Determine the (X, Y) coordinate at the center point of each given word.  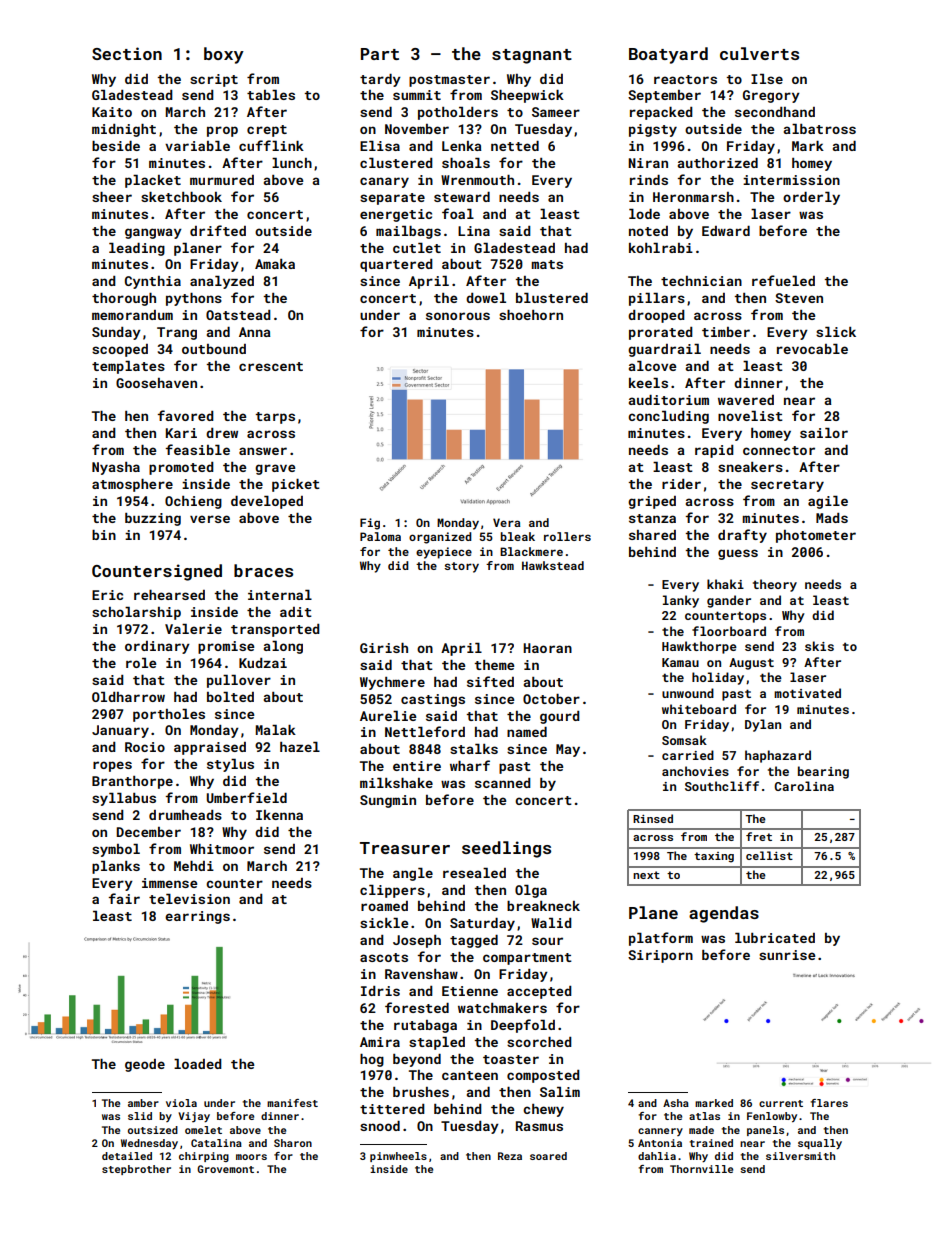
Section (127, 53)
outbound (214, 349)
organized (440, 538)
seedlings (506, 849)
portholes (169, 715)
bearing (823, 772)
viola (181, 1103)
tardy (380, 80)
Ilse (767, 79)
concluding (668, 417)
